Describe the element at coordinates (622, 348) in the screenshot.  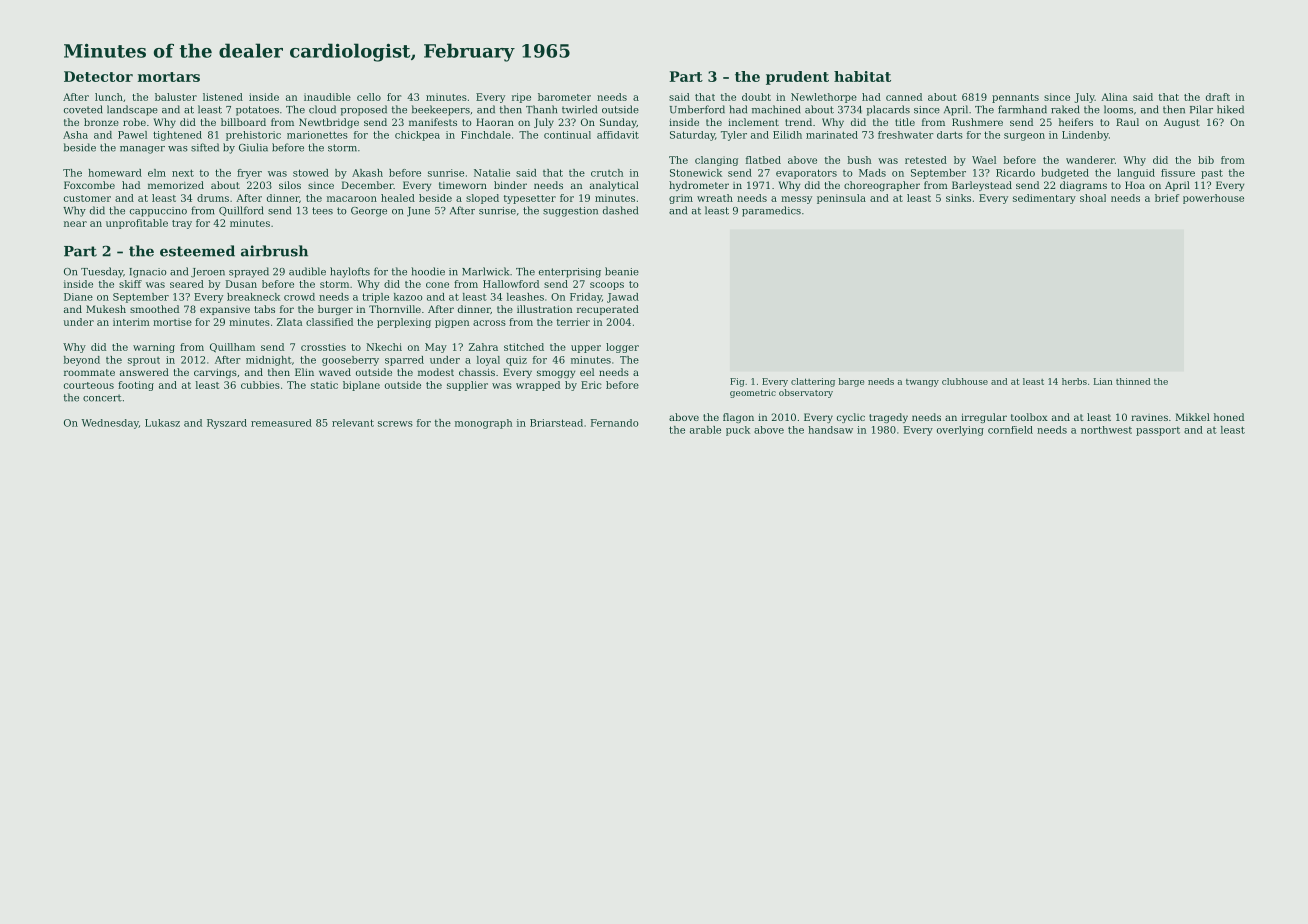
I see `logger` at that location.
